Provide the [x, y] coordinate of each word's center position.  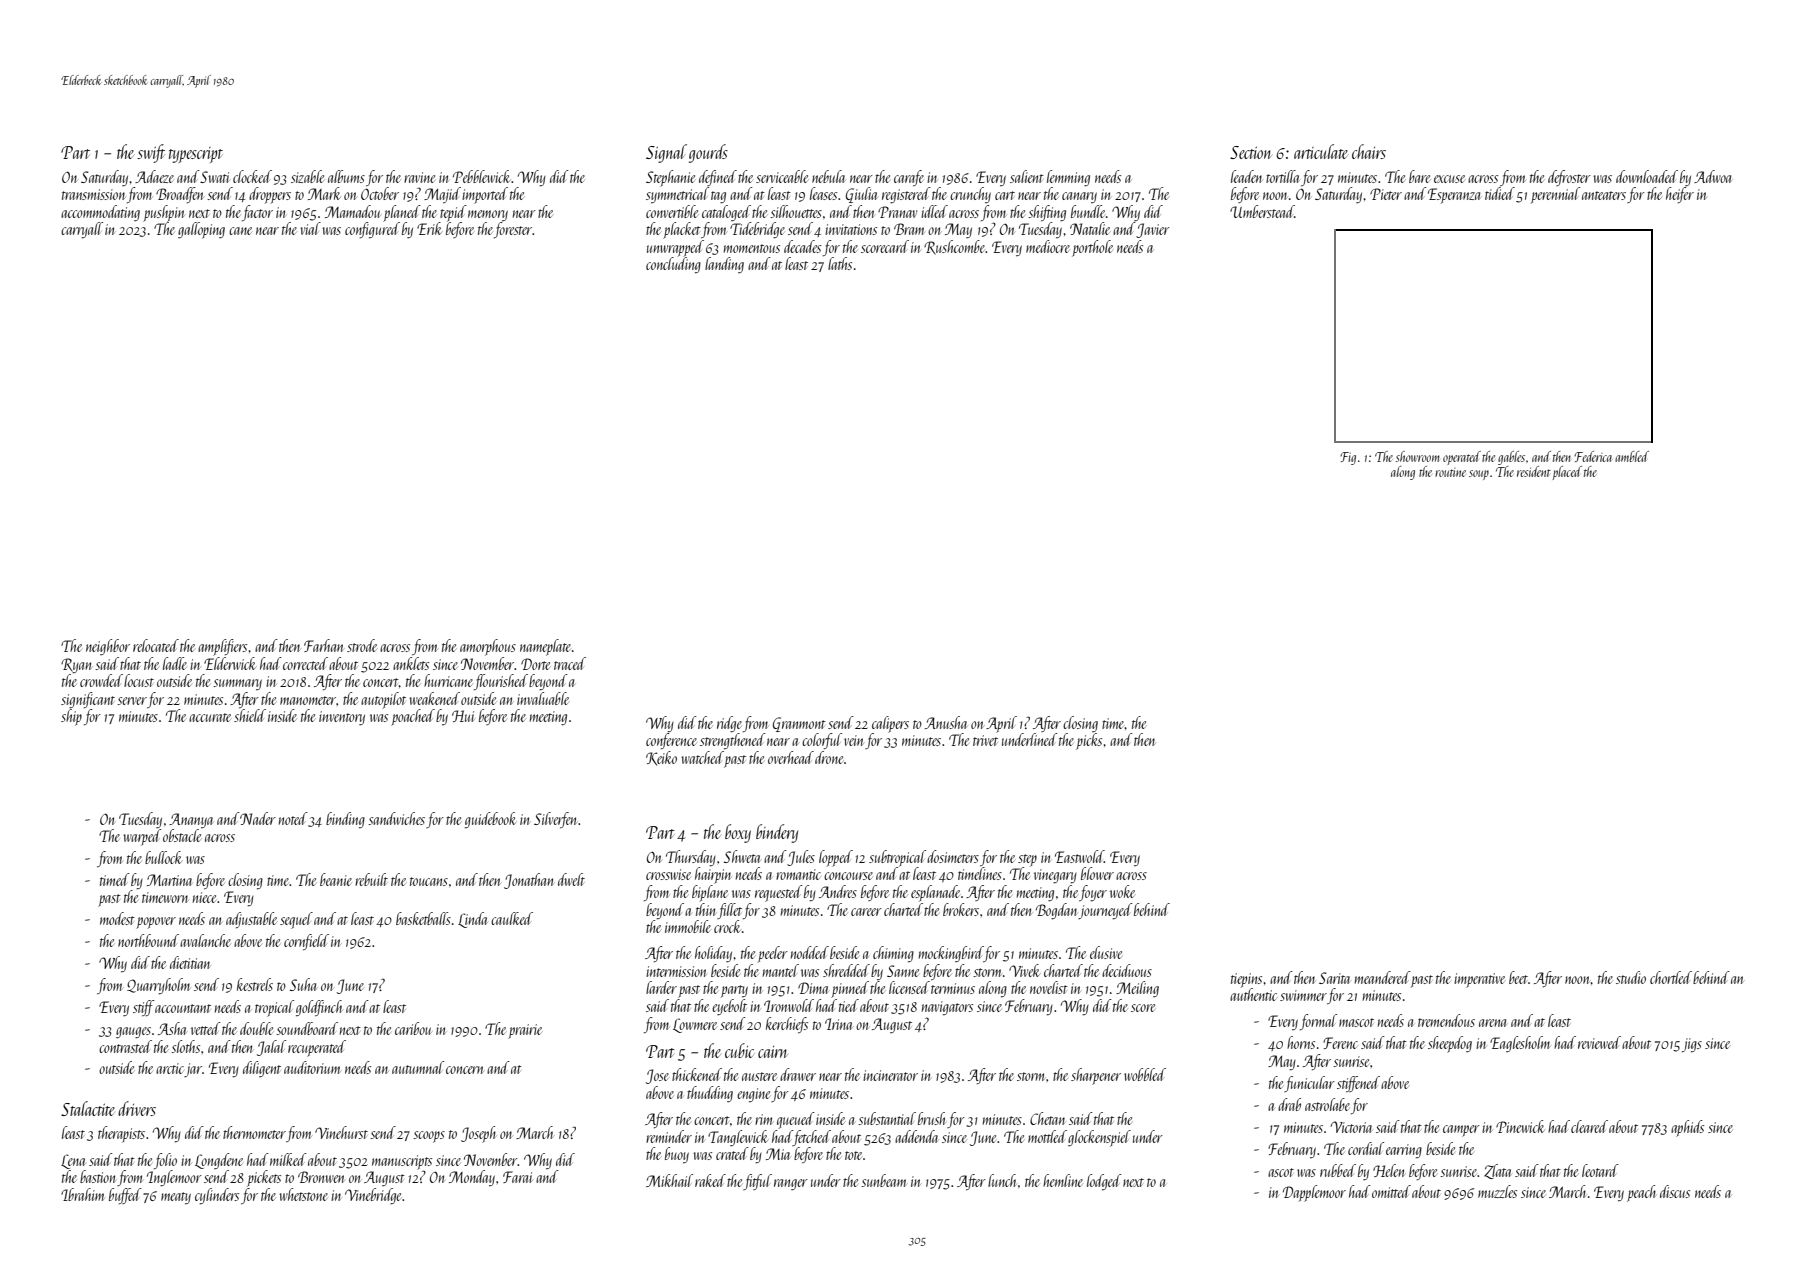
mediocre [1048, 246]
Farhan [324, 645]
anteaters [1604, 195]
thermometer [254, 1132]
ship [71, 717]
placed [1567, 473]
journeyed [1106, 911]
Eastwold [1079, 856]
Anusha [946, 722]
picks [1089, 741]
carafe [909, 178]
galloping [201, 230]
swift [151, 153]
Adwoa [1712, 176]
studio [1631, 977]
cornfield [306, 942]
